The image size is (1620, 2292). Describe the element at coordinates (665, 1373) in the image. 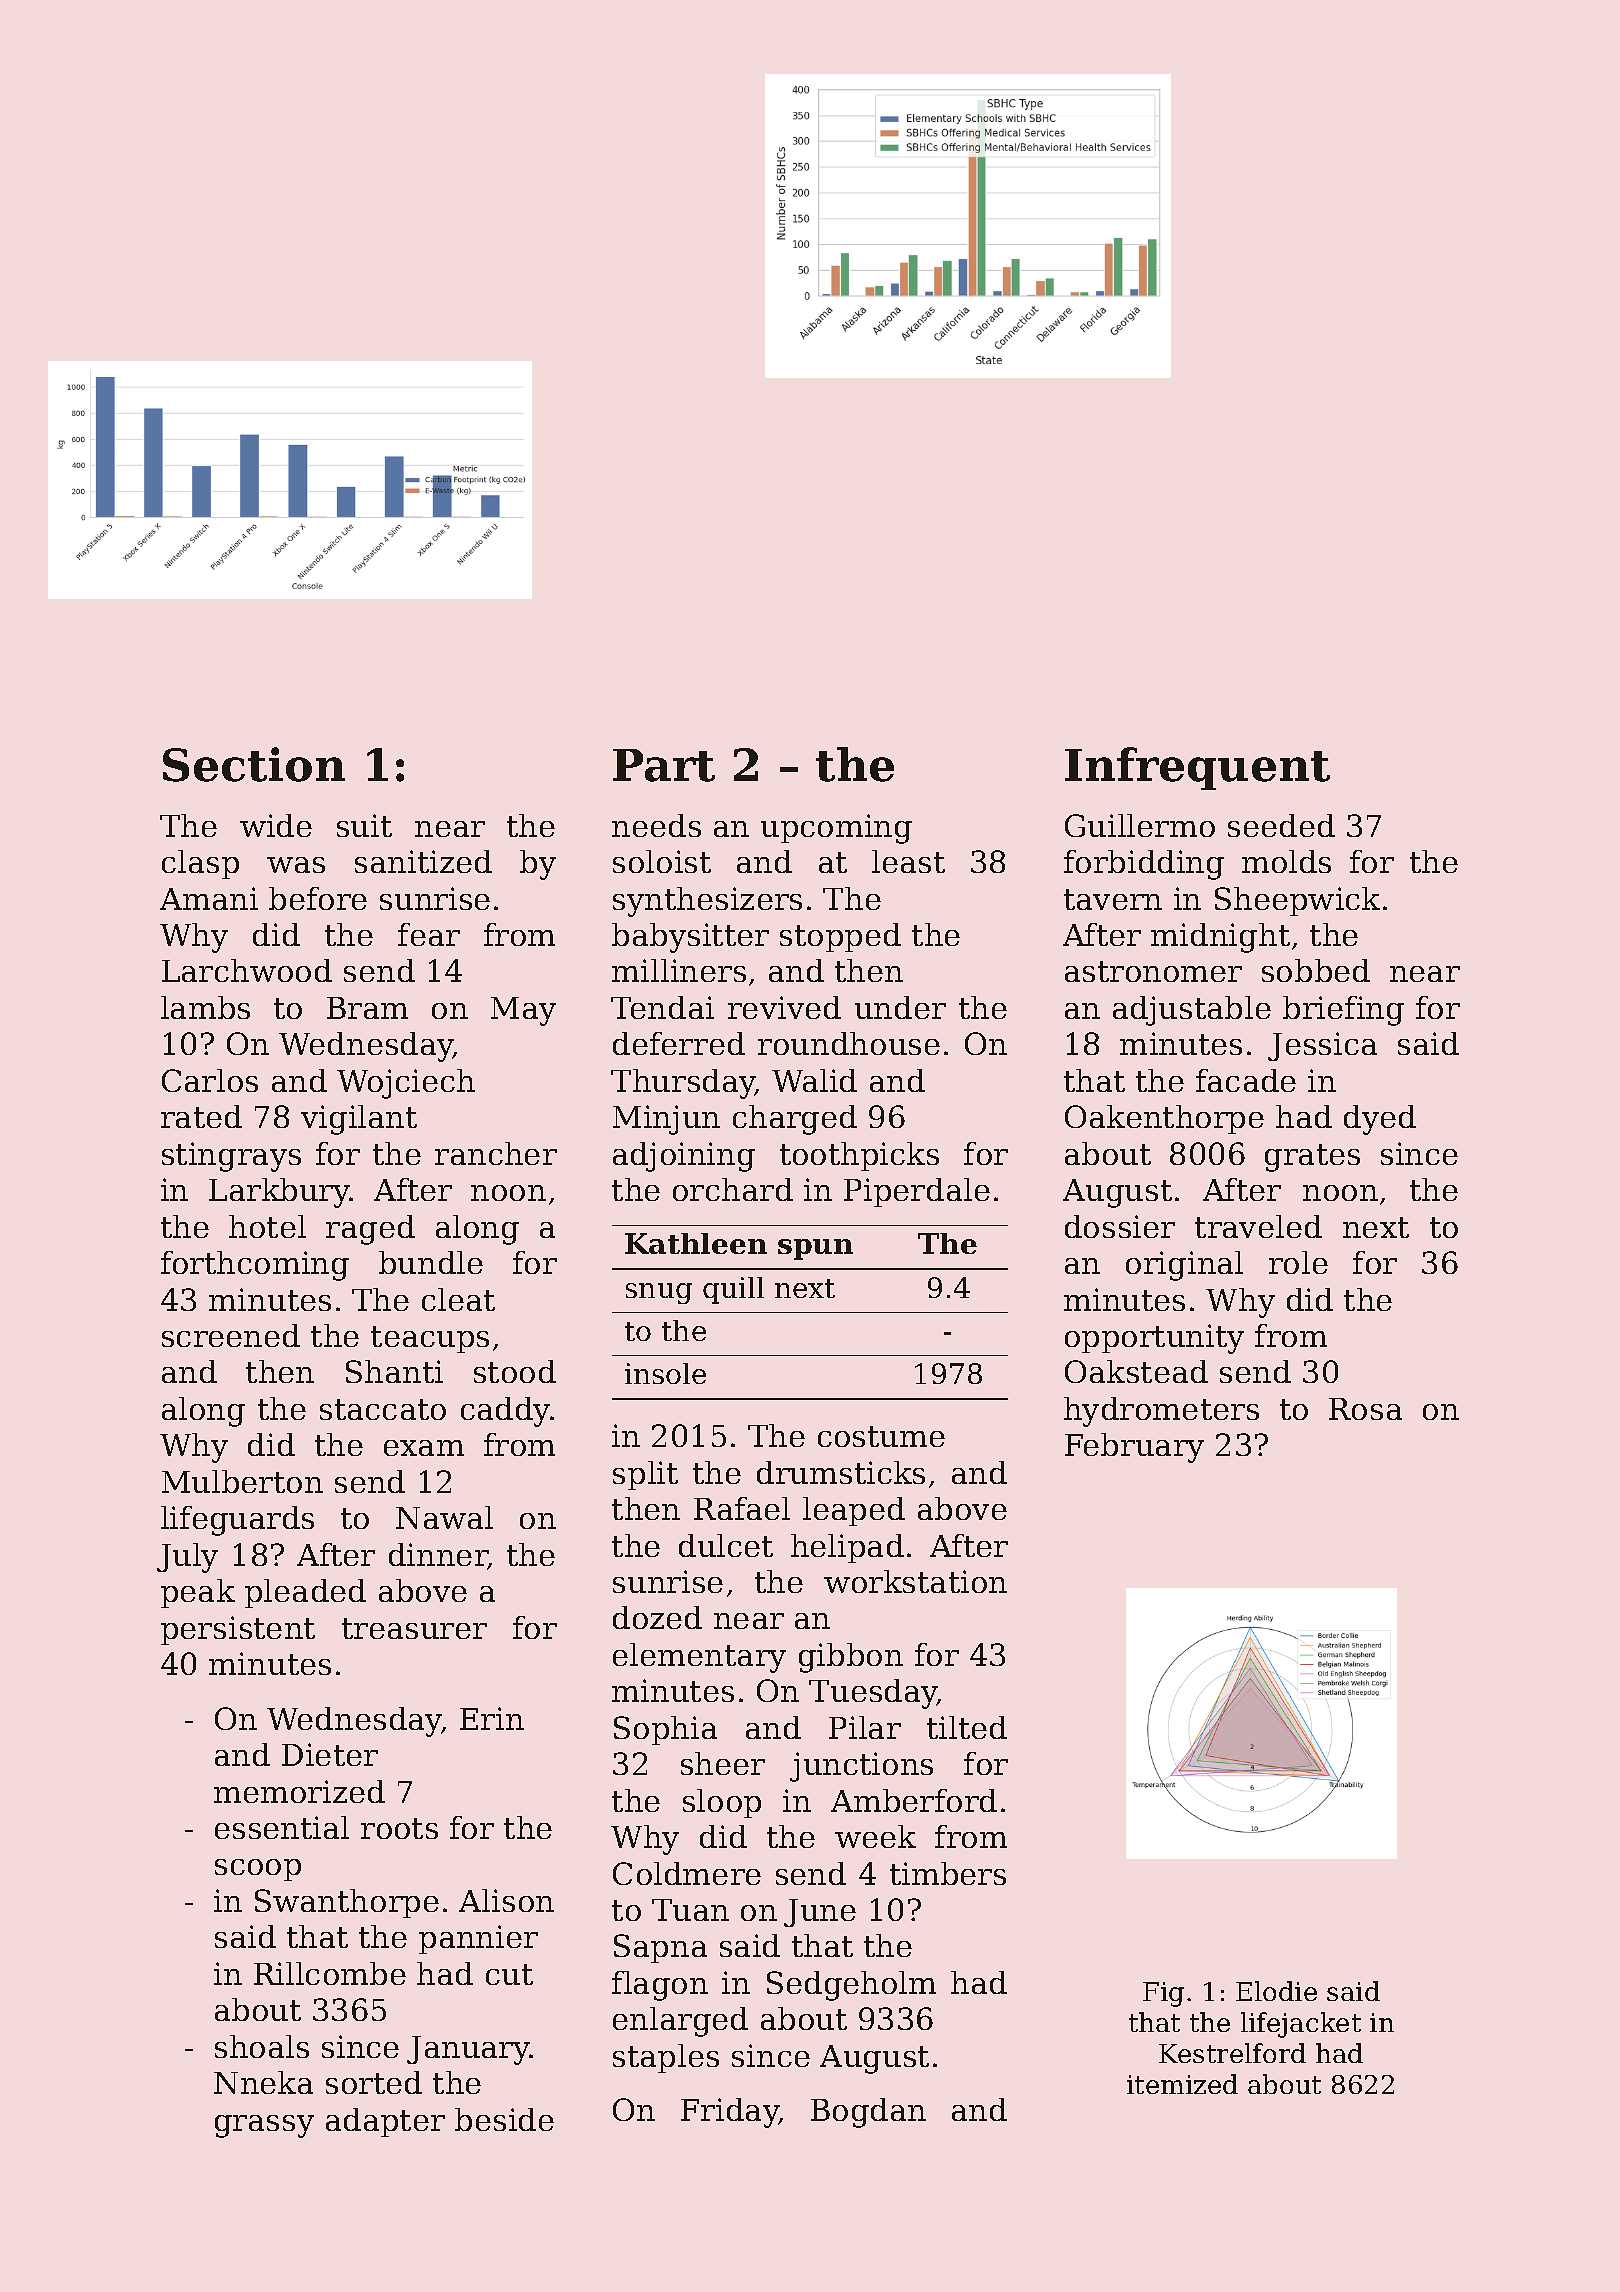

I see `insole` at that location.
